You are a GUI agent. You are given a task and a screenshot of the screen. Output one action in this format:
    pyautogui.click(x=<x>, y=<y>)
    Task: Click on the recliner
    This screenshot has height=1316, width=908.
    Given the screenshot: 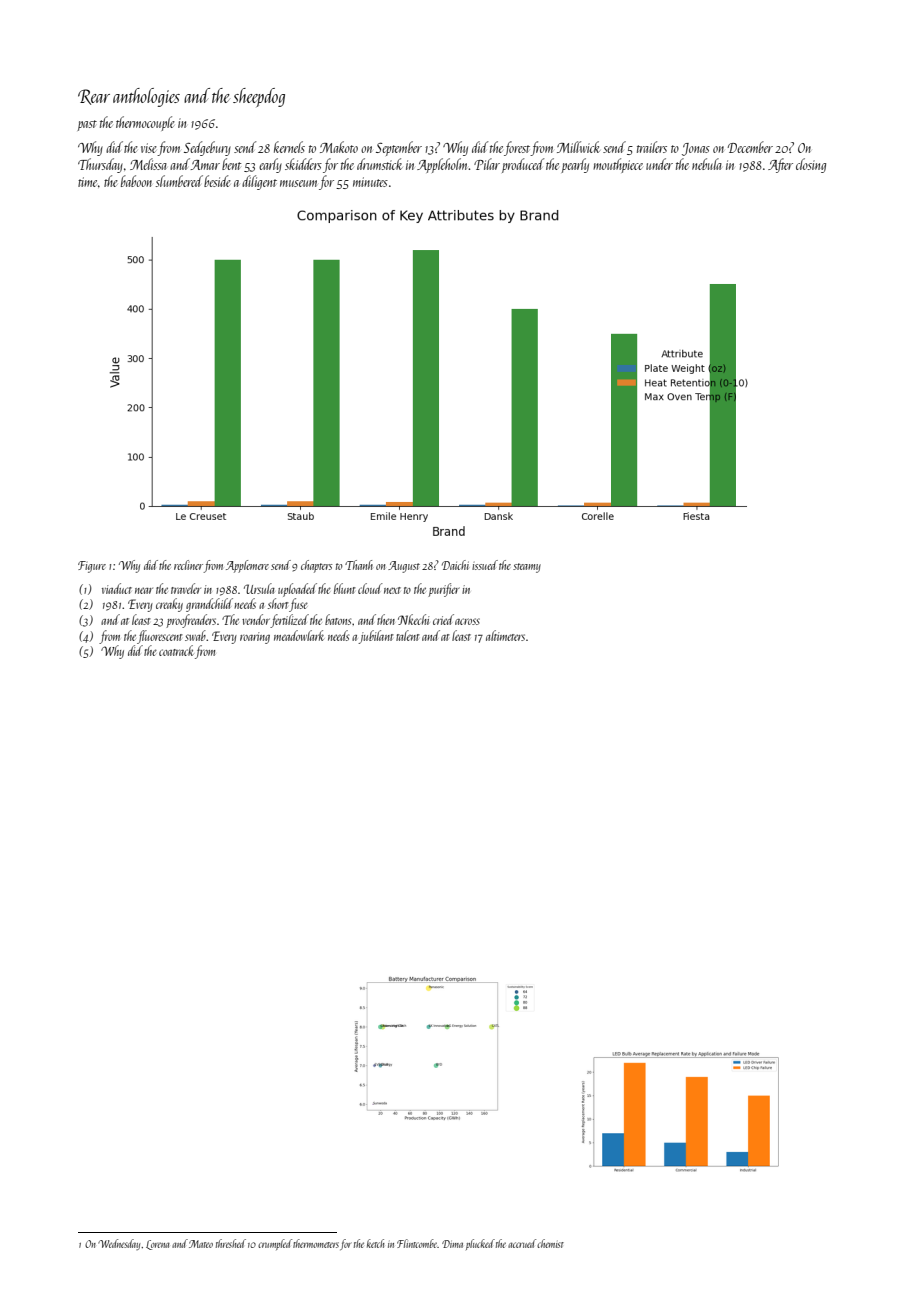 What is the action you would take?
    pyautogui.click(x=188, y=565)
